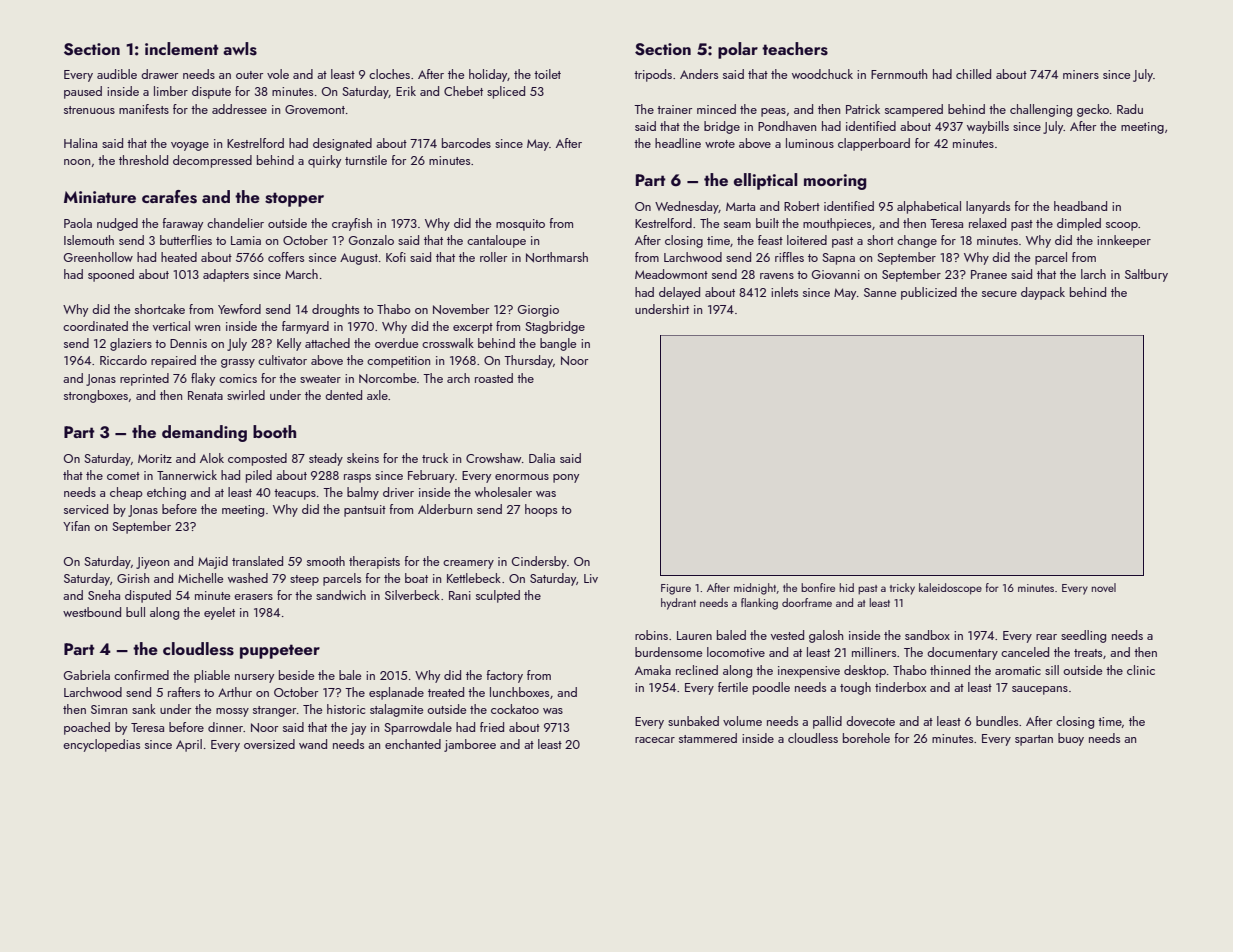 The image size is (1233, 952). Describe the element at coordinates (699, 74) in the page. I see `Anders` at that location.
